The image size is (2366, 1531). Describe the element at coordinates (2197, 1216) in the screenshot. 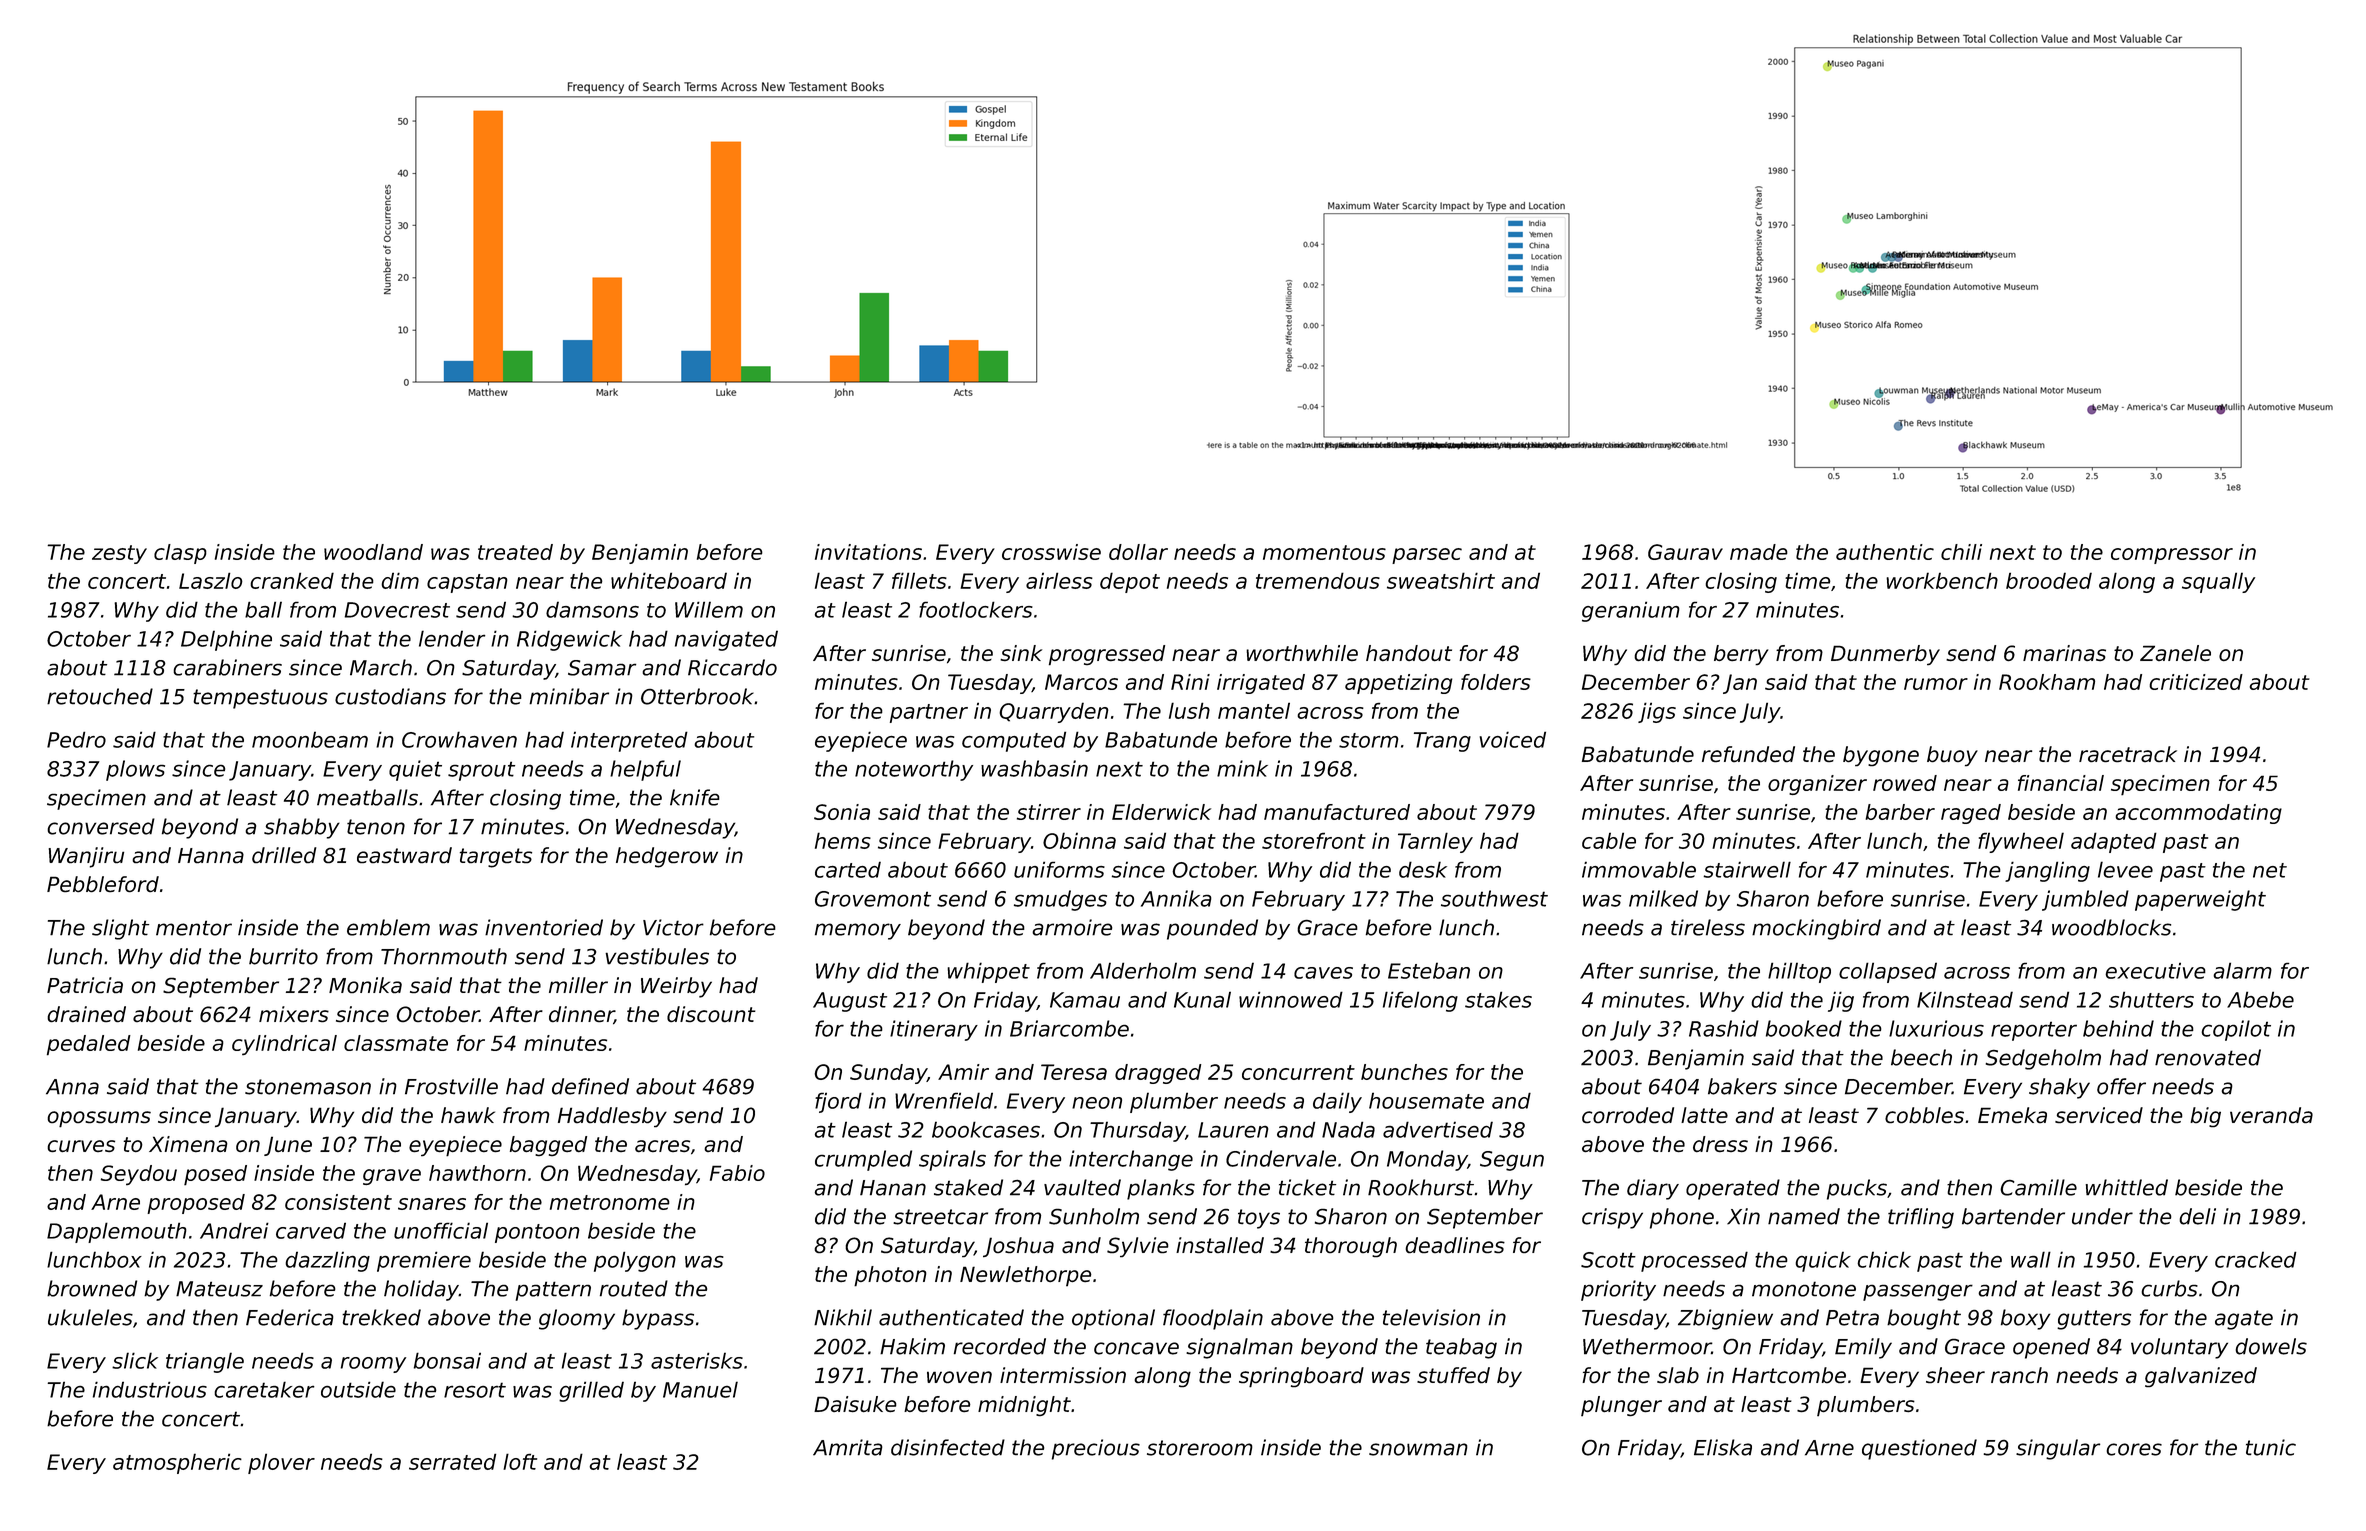

I see `deli` at that location.
